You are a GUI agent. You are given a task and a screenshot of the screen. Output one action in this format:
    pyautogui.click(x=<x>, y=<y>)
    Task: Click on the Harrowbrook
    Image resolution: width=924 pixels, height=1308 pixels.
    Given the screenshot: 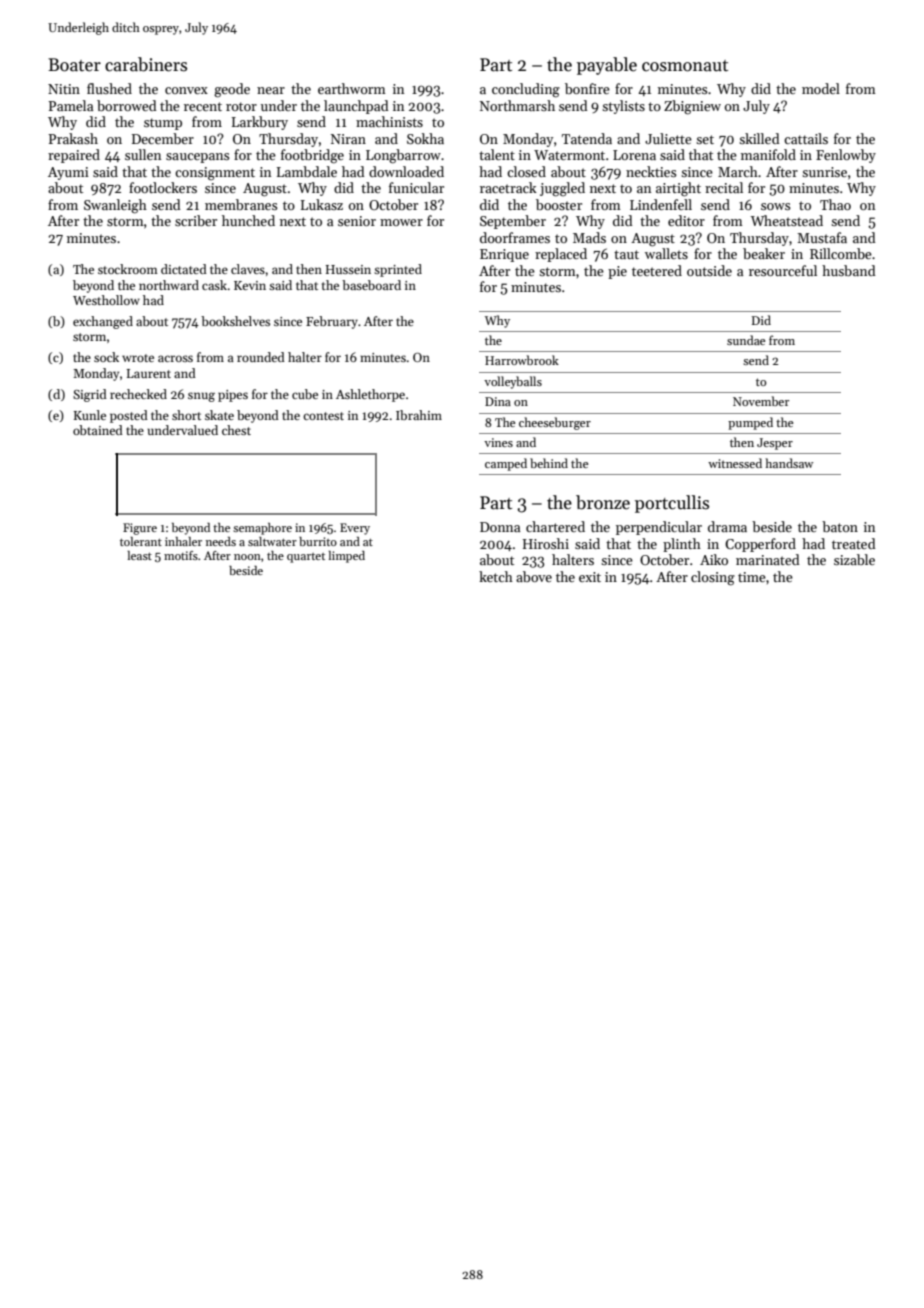 What is the action you would take?
    pyautogui.click(x=522, y=360)
